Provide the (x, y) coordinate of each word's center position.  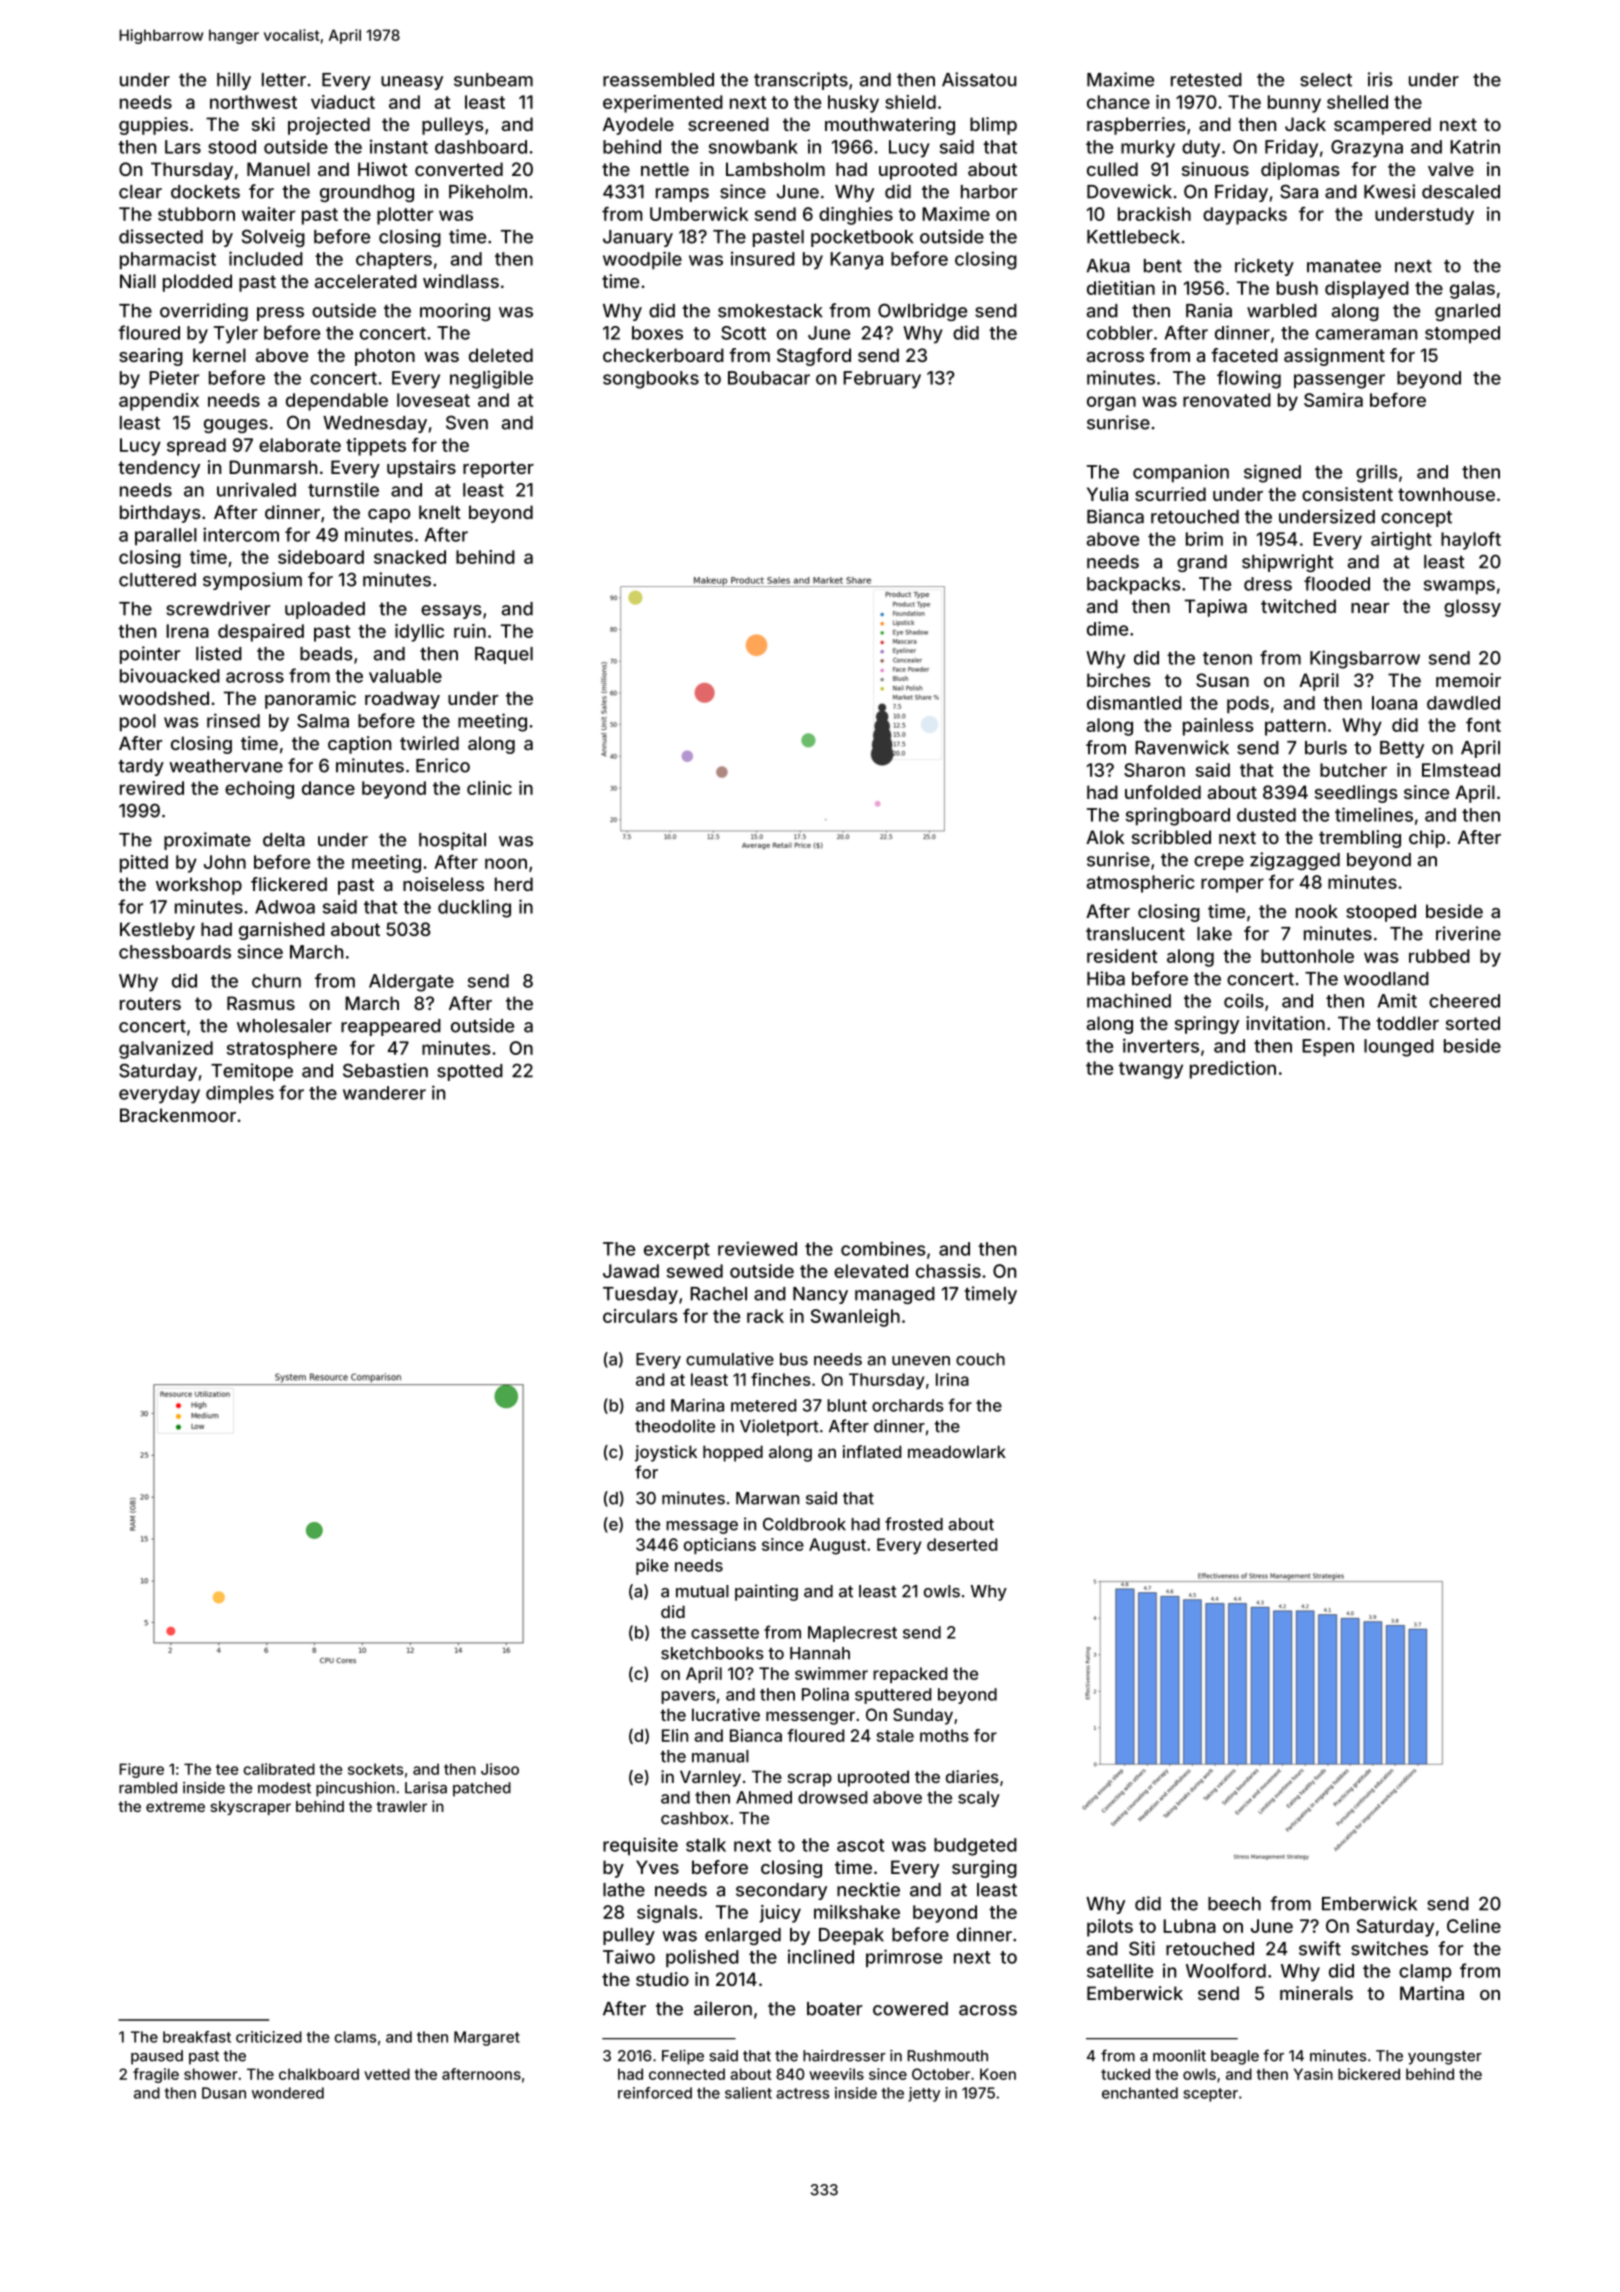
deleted (501, 355)
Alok (1105, 837)
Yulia (1107, 494)
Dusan (224, 2093)
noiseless (443, 884)
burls (1326, 748)
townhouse (1446, 494)
